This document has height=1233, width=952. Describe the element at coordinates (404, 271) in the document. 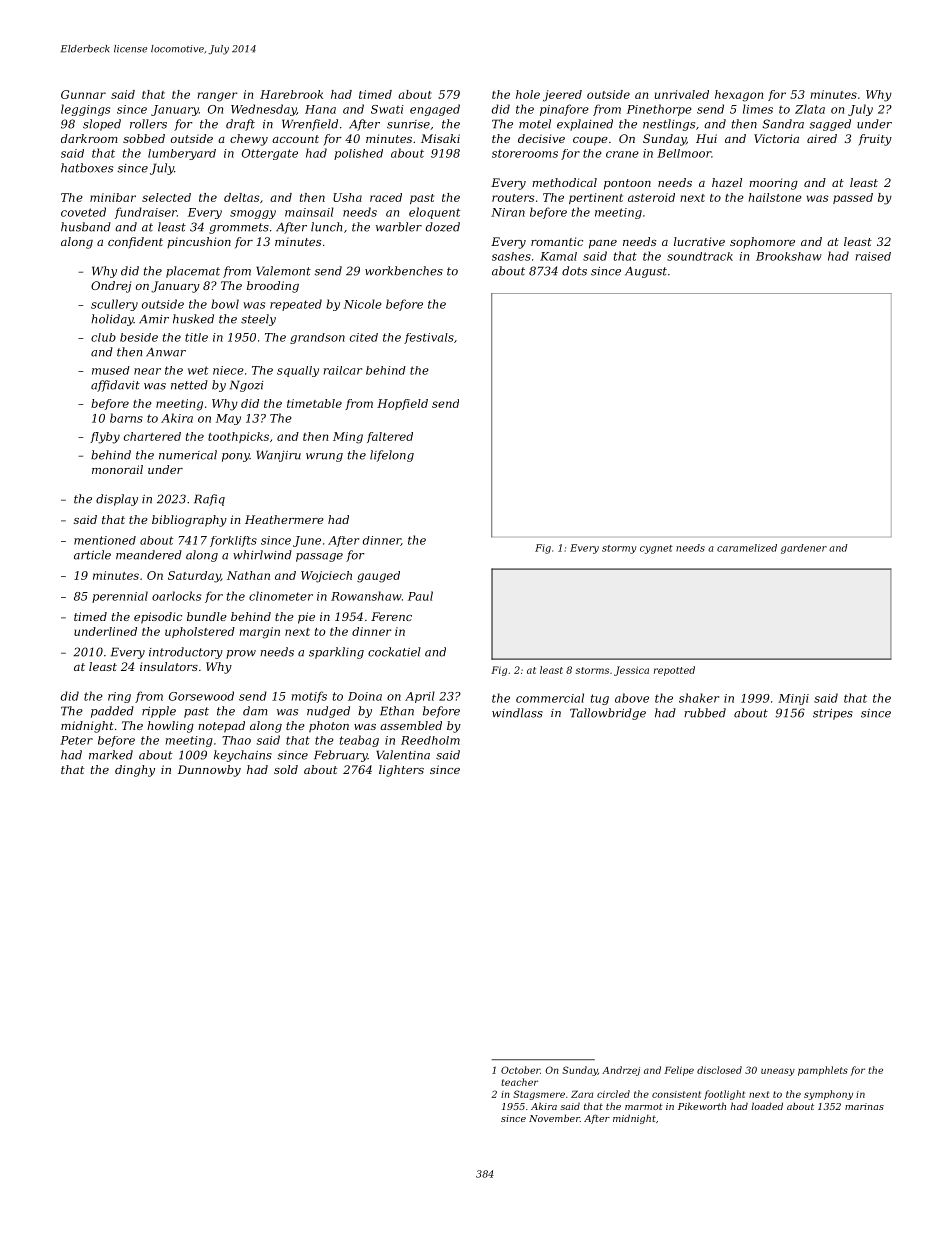

I see `workbenches` at that location.
